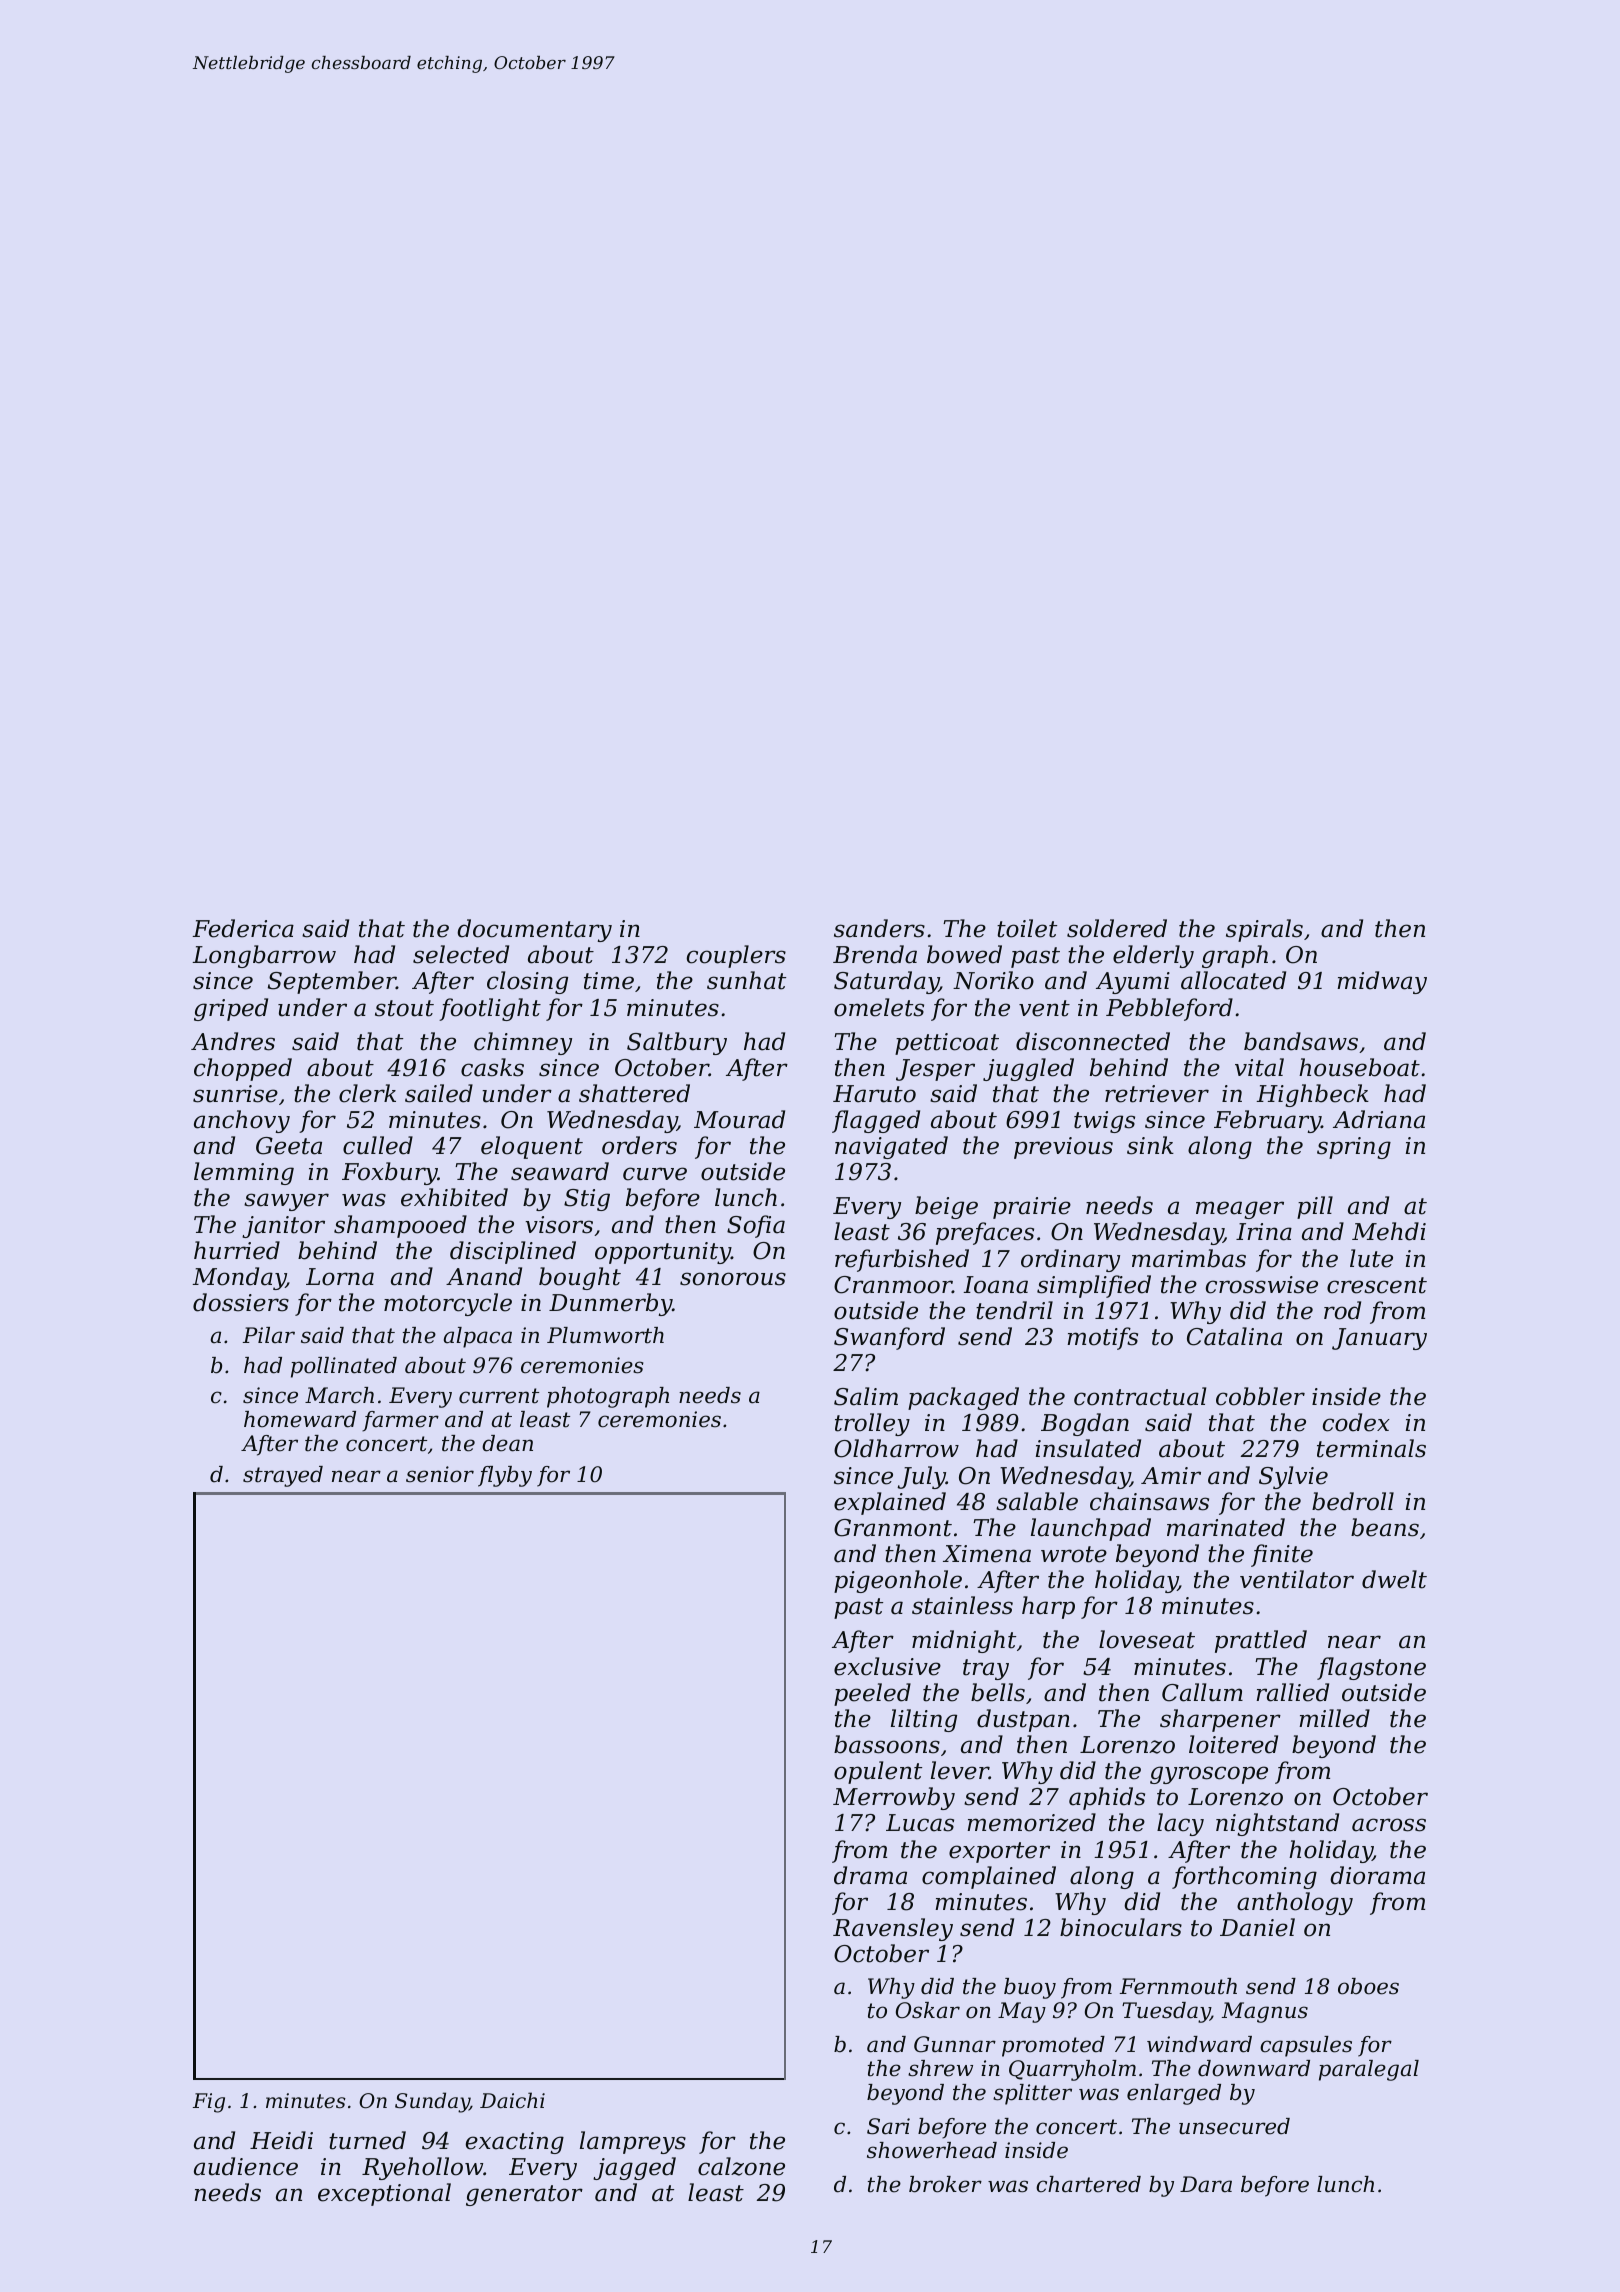  I want to click on dustpan, so click(1023, 1720).
